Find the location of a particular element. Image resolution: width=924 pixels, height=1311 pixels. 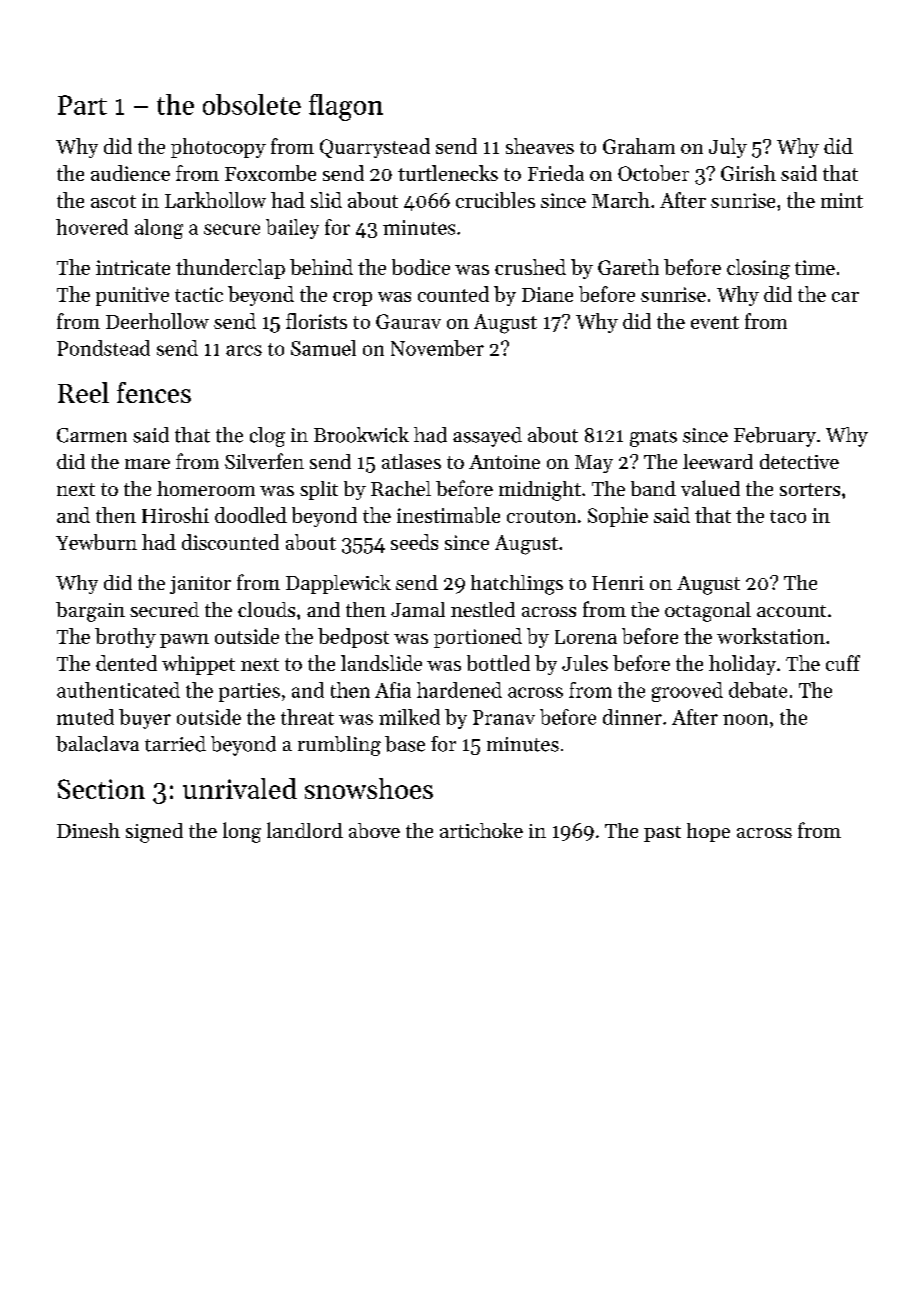

February is located at coordinates (775, 437).
